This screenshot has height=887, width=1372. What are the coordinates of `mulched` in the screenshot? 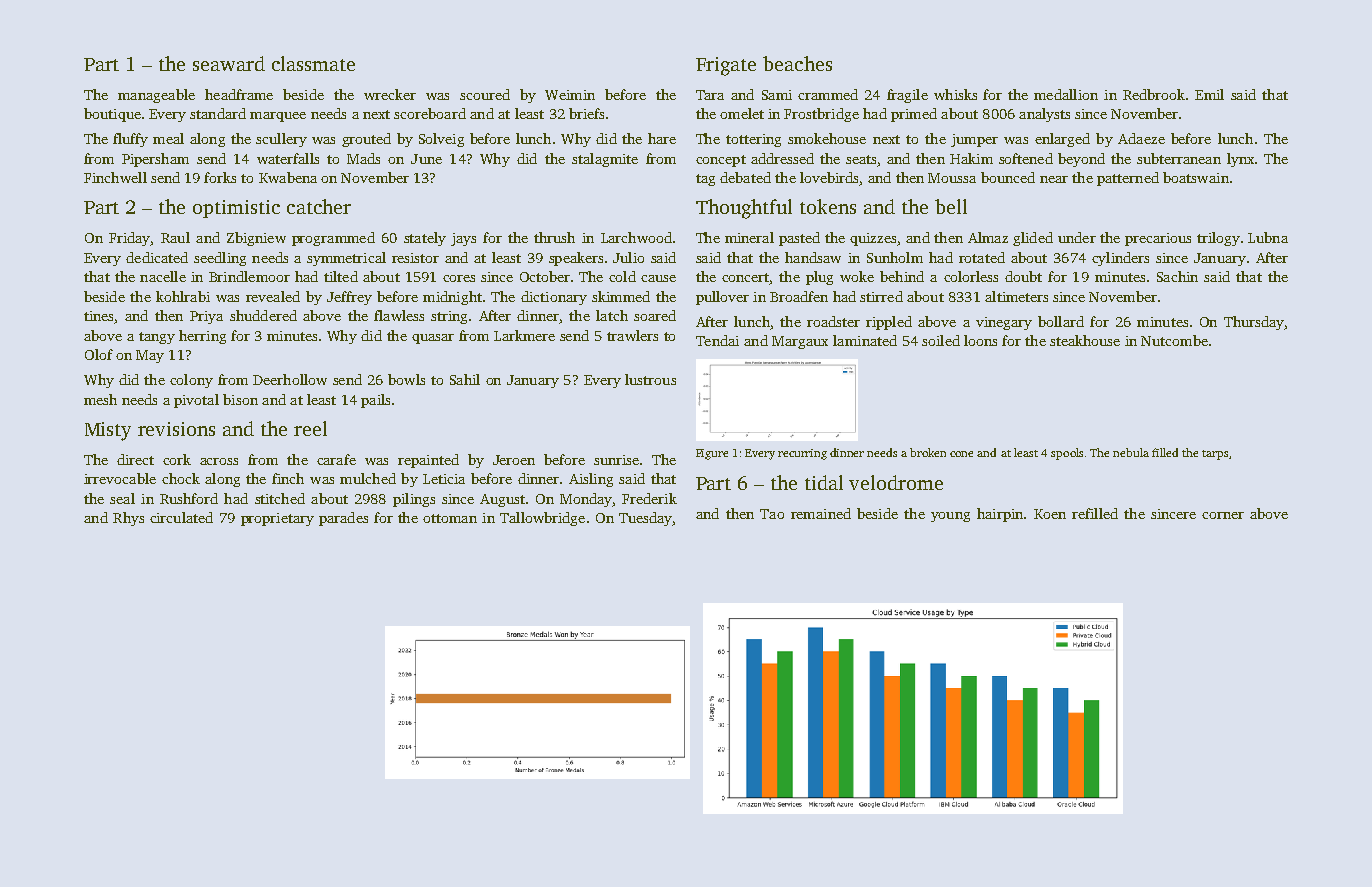 It's located at (368, 478).
